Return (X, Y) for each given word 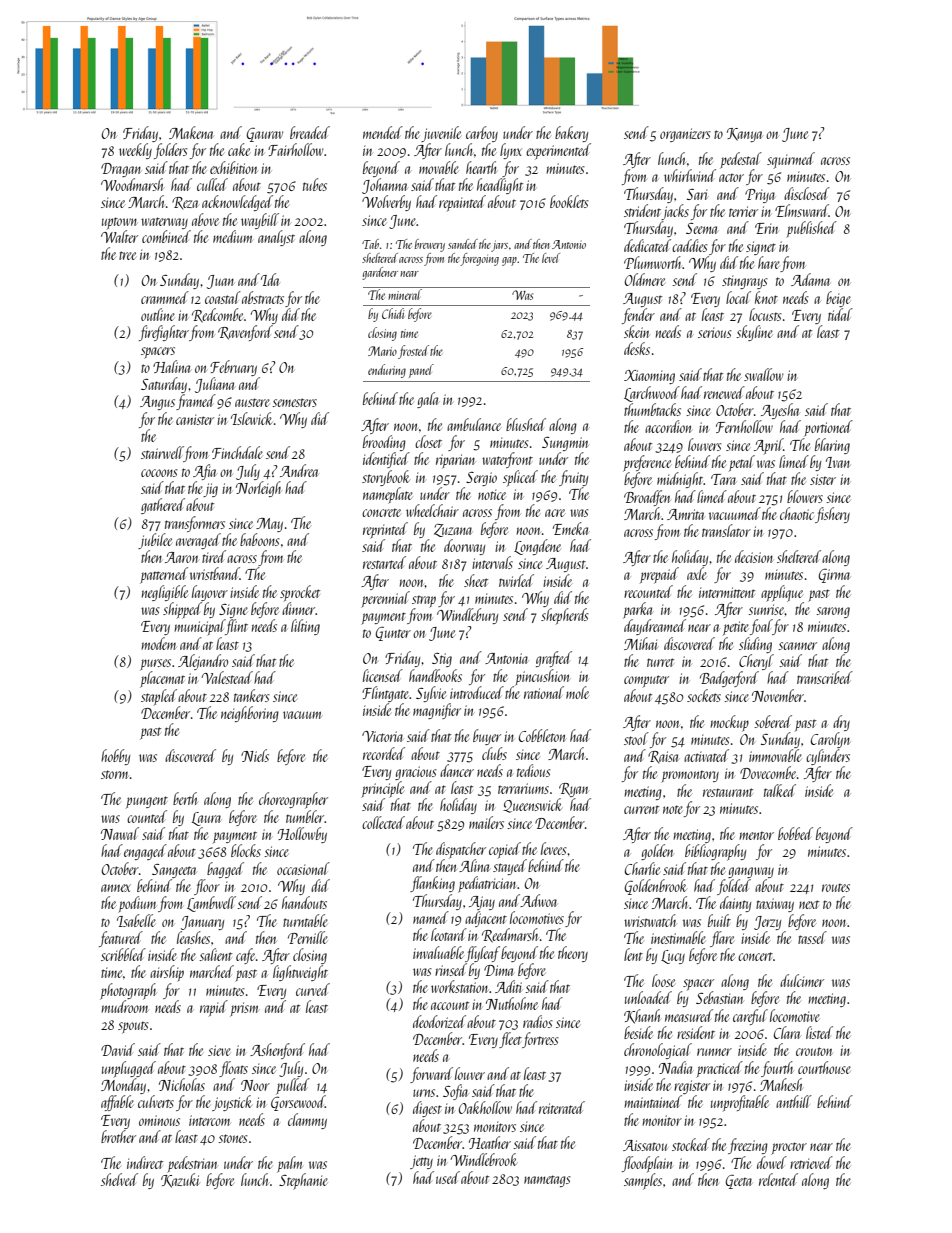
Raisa (663, 757)
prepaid (659, 575)
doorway (464, 547)
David (118, 1049)
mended (383, 132)
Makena (191, 132)
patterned (164, 575)
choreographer (293, 800)
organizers (685, 135)
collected (383, 822)
